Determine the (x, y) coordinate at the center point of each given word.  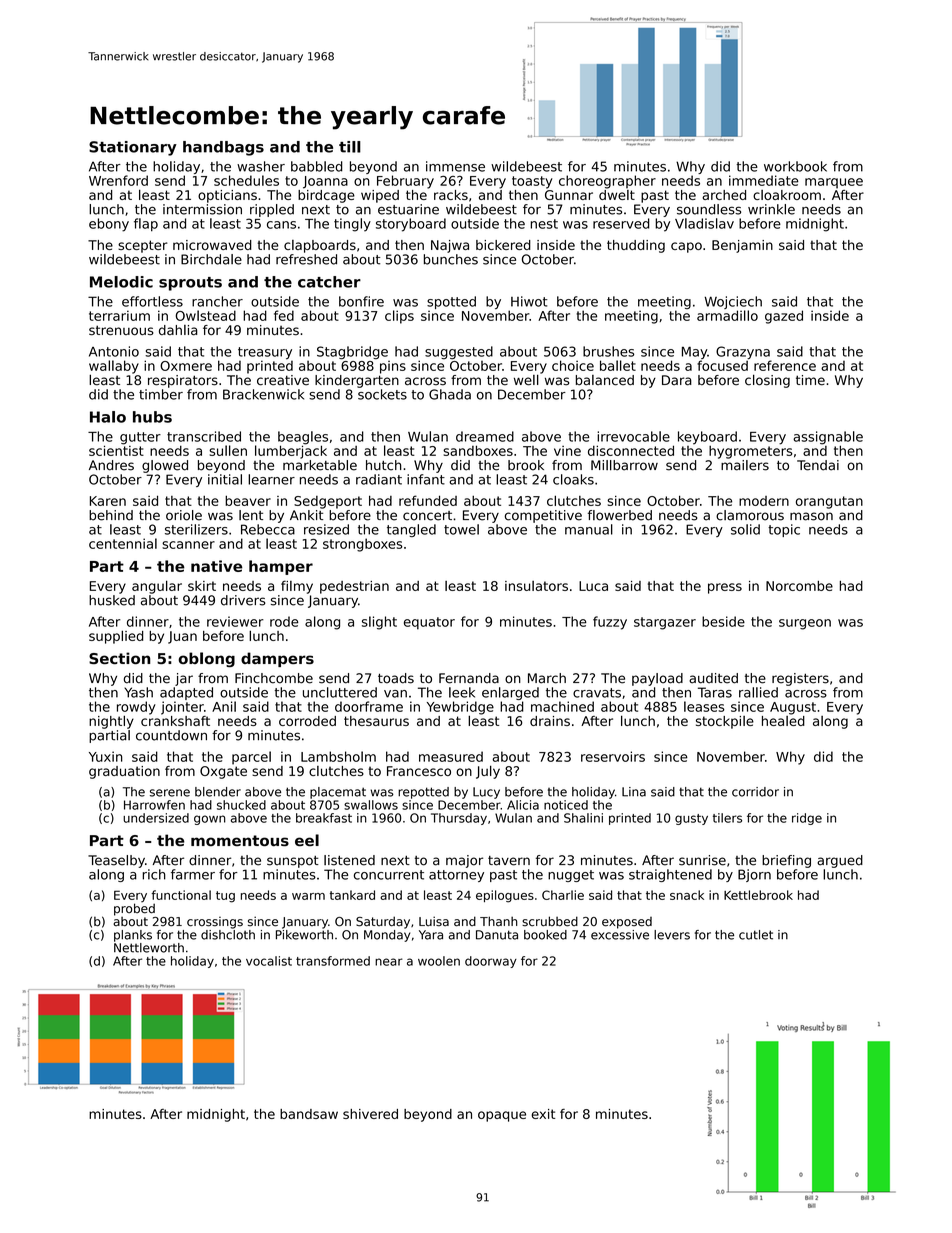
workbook (795, 166)
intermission (202, 209)
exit (543, 1114)
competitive (543, 516)
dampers (277, 659)
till (350, 147)
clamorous (750, 515)
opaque (502, 1116)
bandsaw (309, 1114)
